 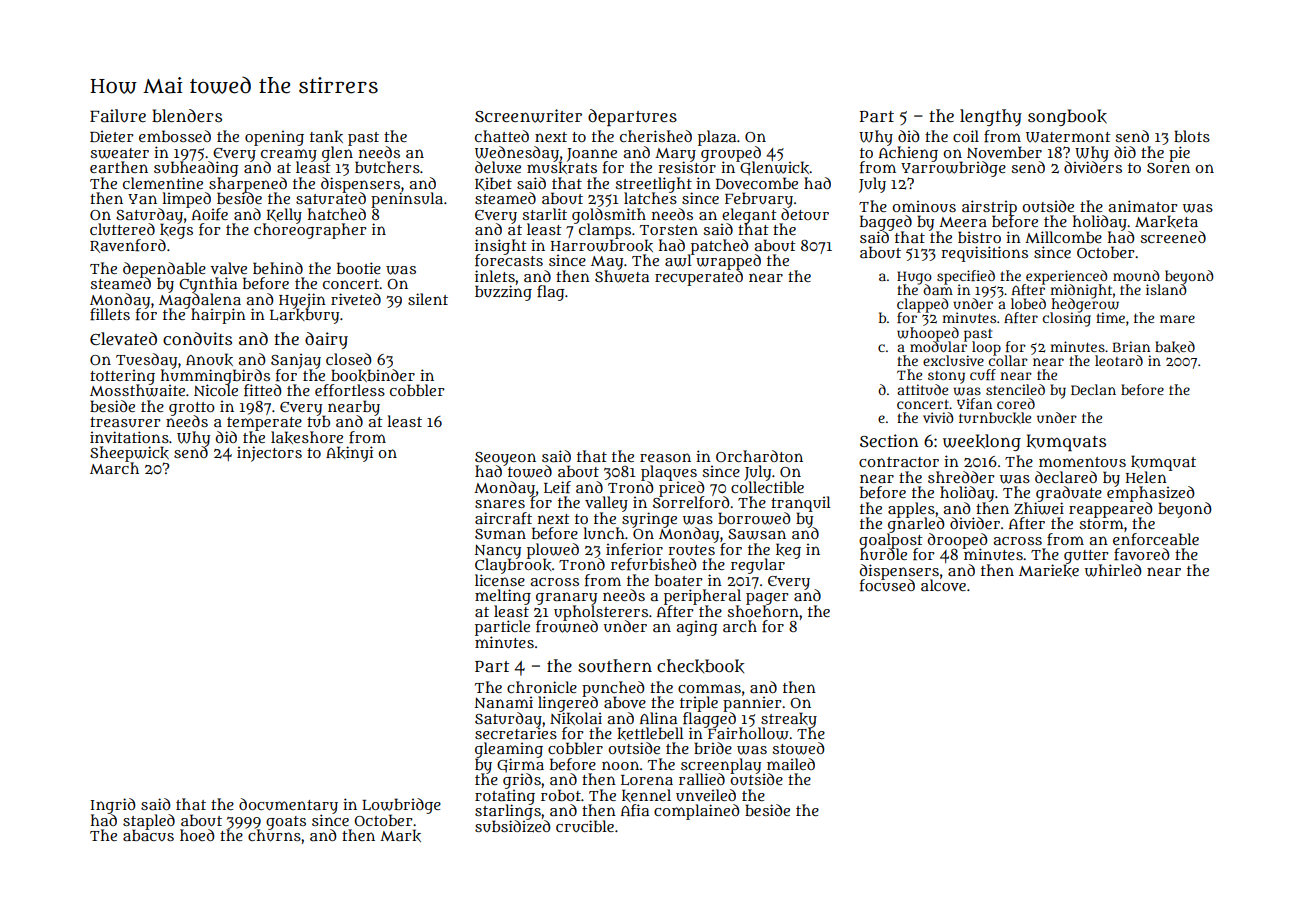 What do you see at coordinates (544, 214) in the screenshot?
I see `starlit` at bounding box center [544, 214].
